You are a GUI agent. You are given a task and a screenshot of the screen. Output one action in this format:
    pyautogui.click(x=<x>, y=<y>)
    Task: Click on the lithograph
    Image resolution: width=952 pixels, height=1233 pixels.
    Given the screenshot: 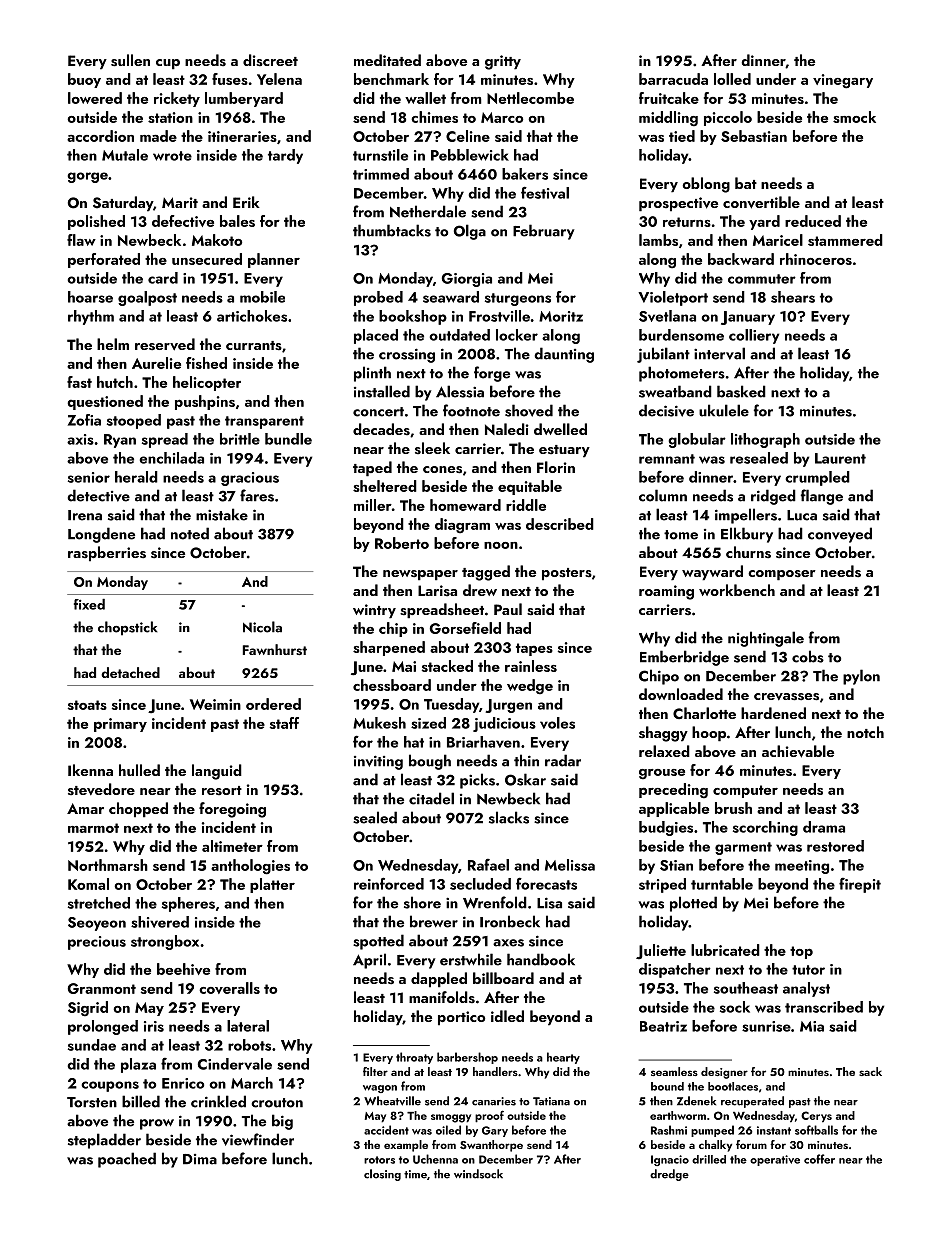 What is the action you would take?
    pyautogui.click(x=765, y=440)
